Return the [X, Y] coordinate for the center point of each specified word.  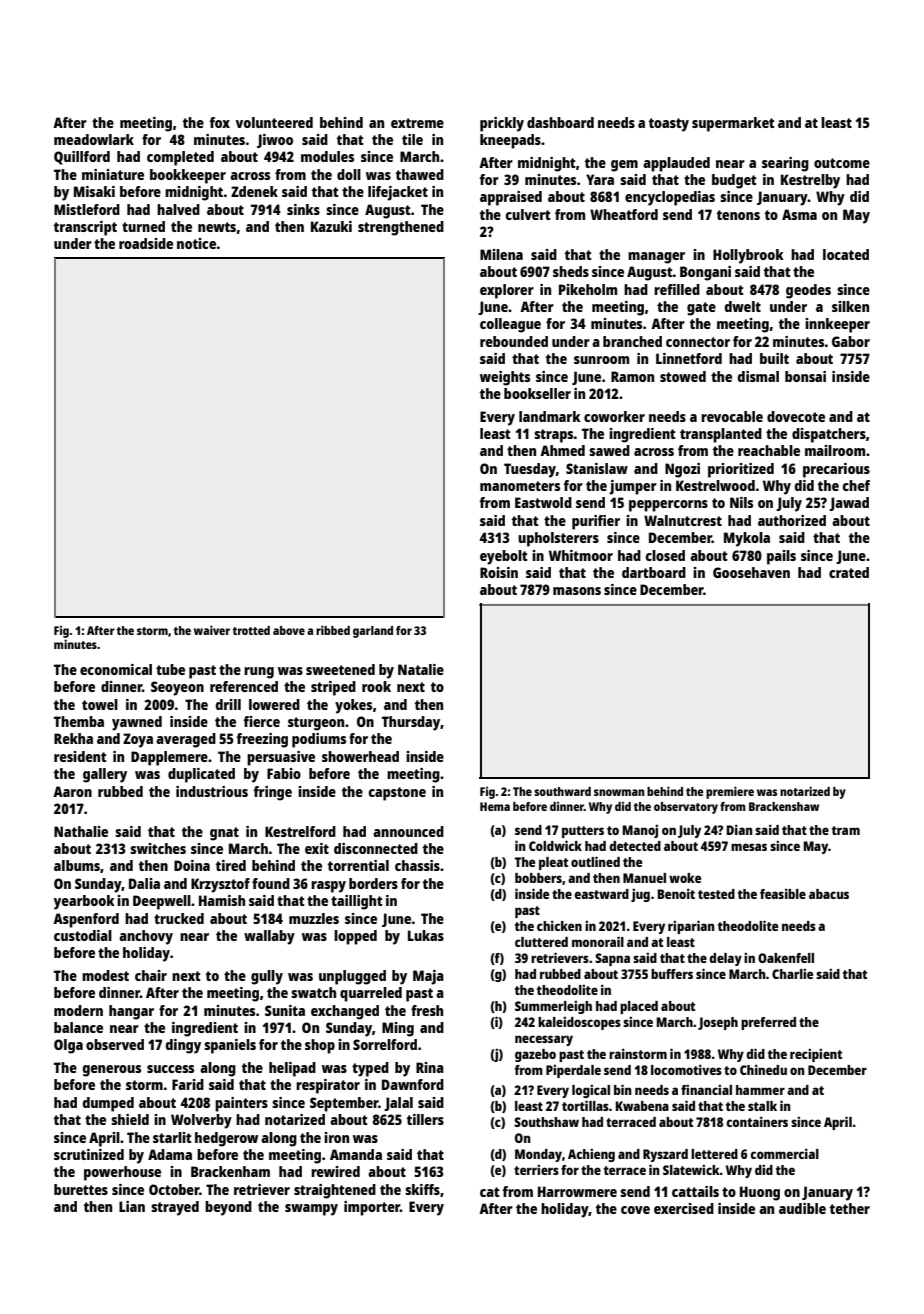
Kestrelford [300, 831]
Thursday [411, 723]
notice [196, 243]
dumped [108, 1104]
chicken [559, 925]
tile [412, 139]
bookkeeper [188, 176]
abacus [829, 894]
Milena [501, 254]
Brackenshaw [784, 806]
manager [656, 258]
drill [228, 704]
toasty [669, 125]
